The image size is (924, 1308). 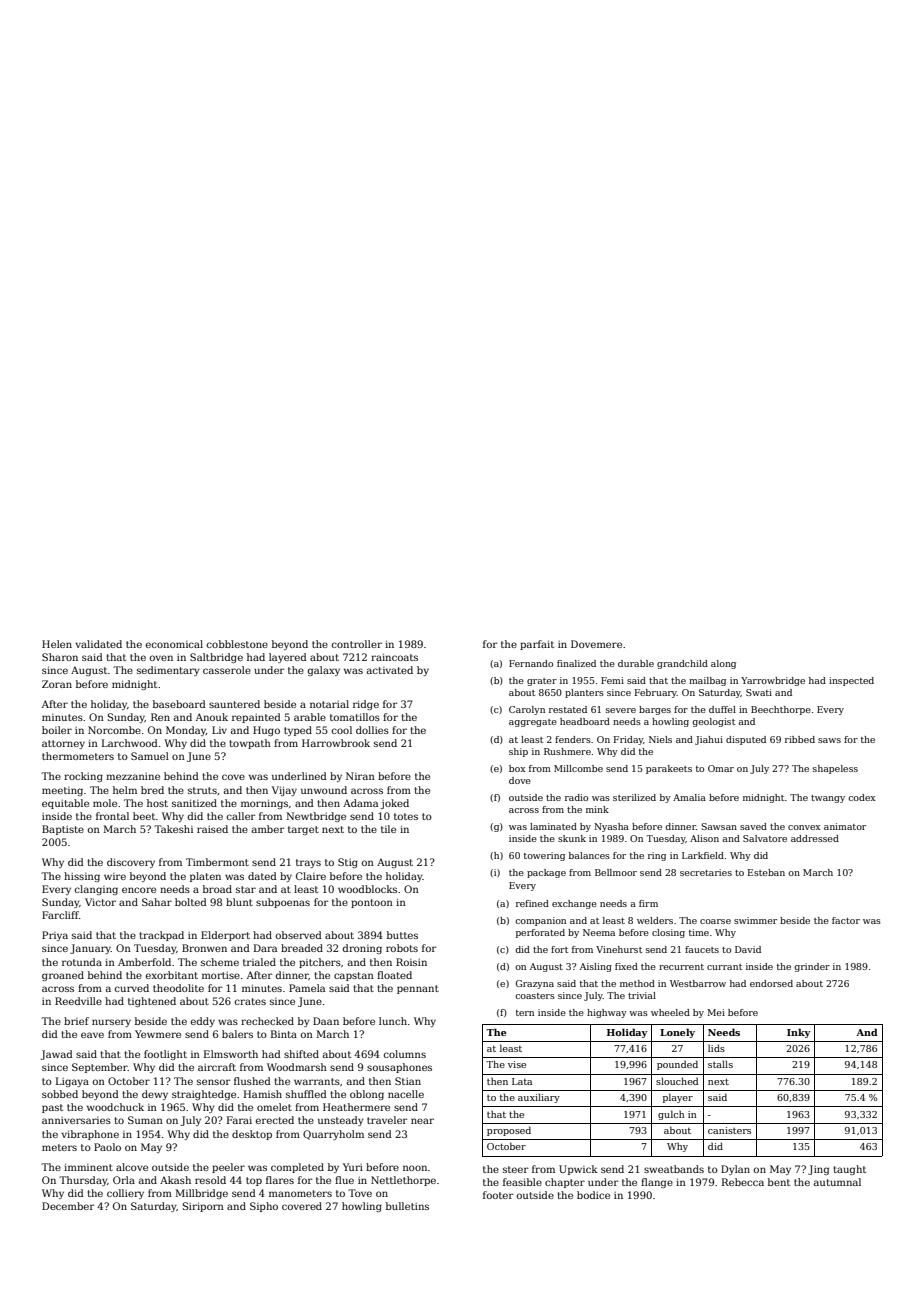 I want to click on Sipho, so click(x=264, y=1207).
